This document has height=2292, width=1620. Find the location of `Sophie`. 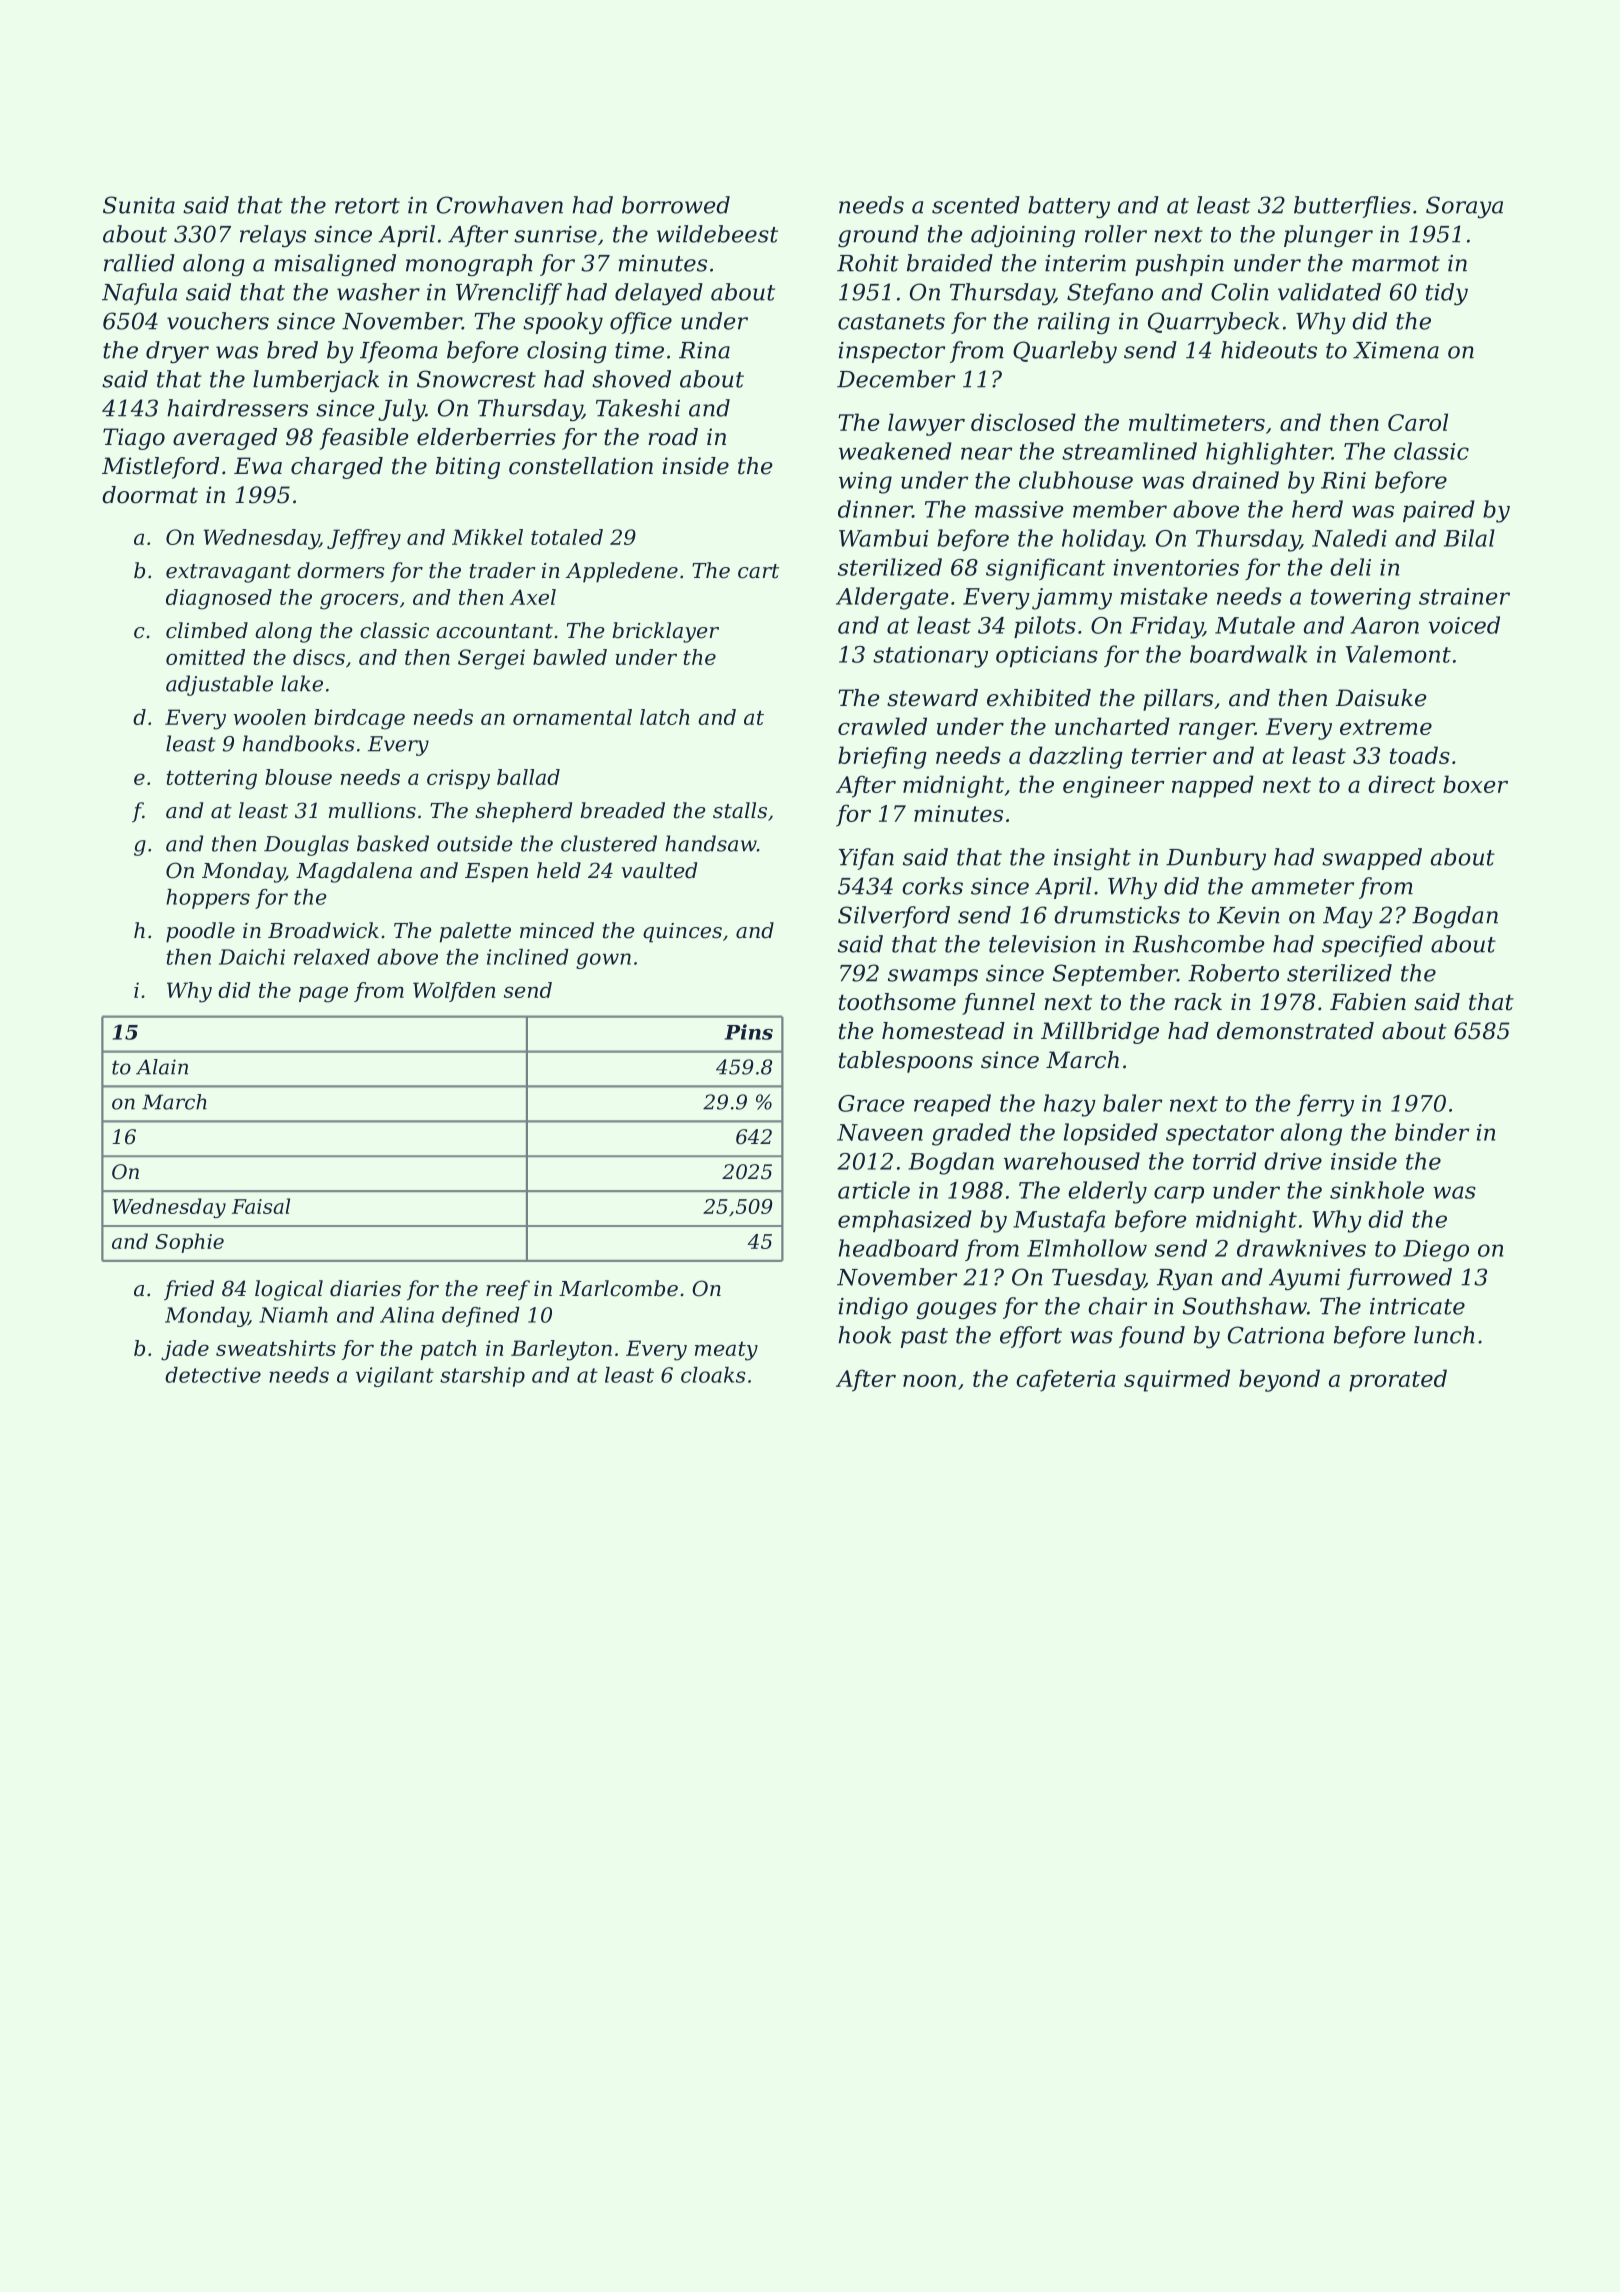

Sophie is located at coordinates (189, 1243).
